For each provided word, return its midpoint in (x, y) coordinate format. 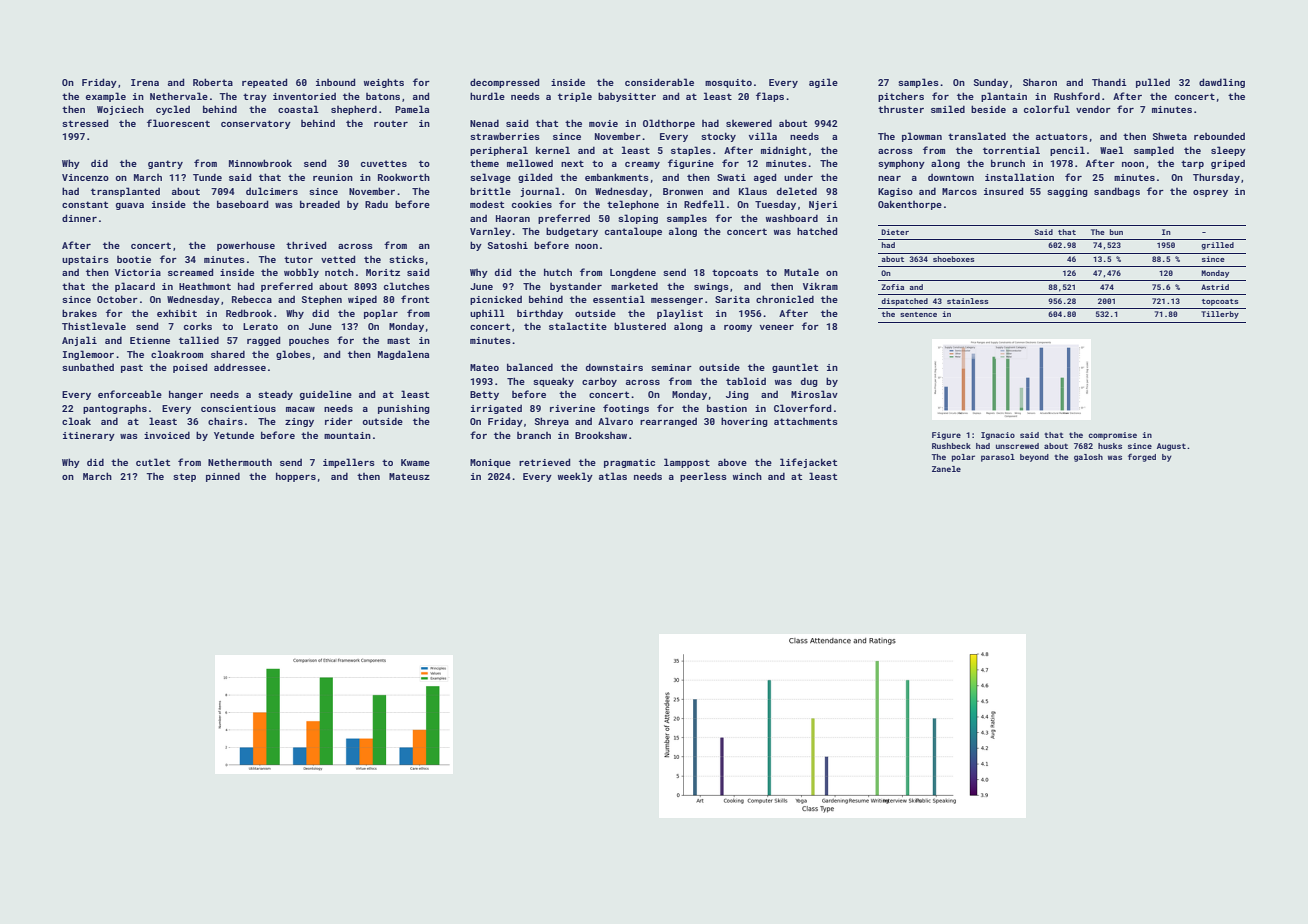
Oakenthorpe (910, 205)
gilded (535, 178)
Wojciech (120, 110)
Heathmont (205, 286)
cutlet (153, 462)
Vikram (820, 286)
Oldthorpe (669, 124)
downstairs (614, 367)
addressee (240, 367)
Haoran (513, 218)
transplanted (125, 192)
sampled (1154, 151)
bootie (134, 259)
